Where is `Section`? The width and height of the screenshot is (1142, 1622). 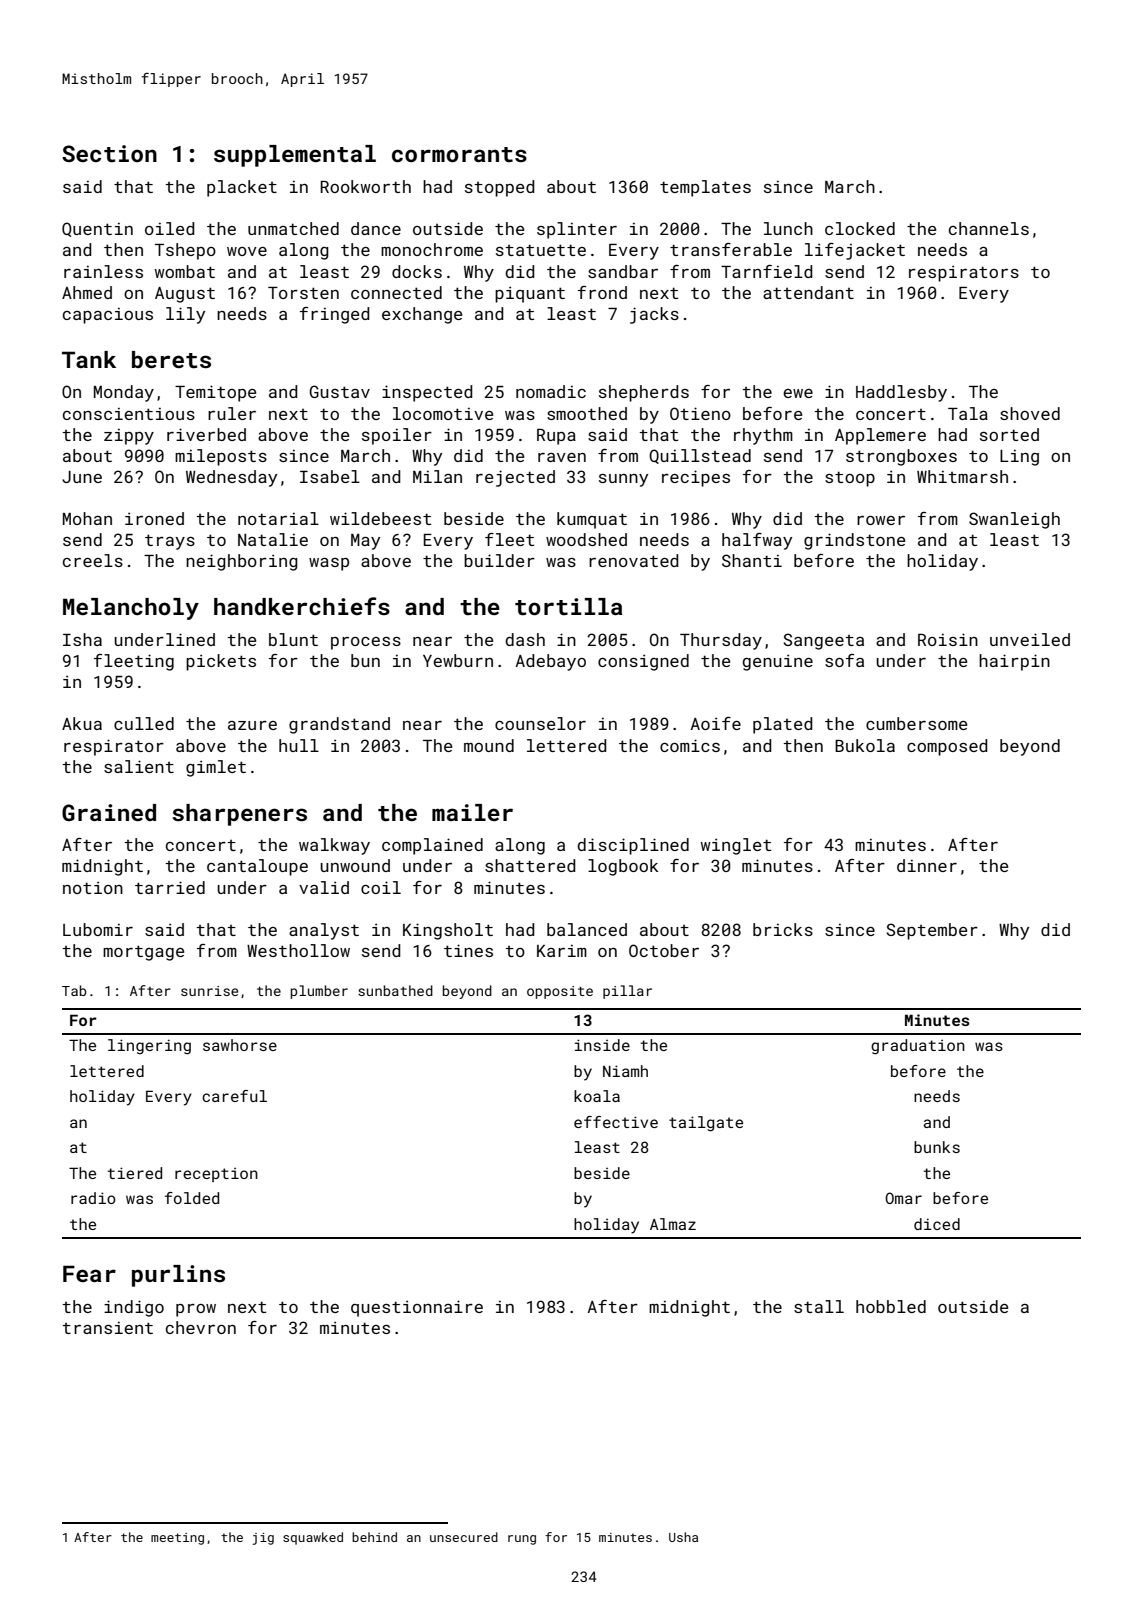 Section is located at coordinates (109, 153).
